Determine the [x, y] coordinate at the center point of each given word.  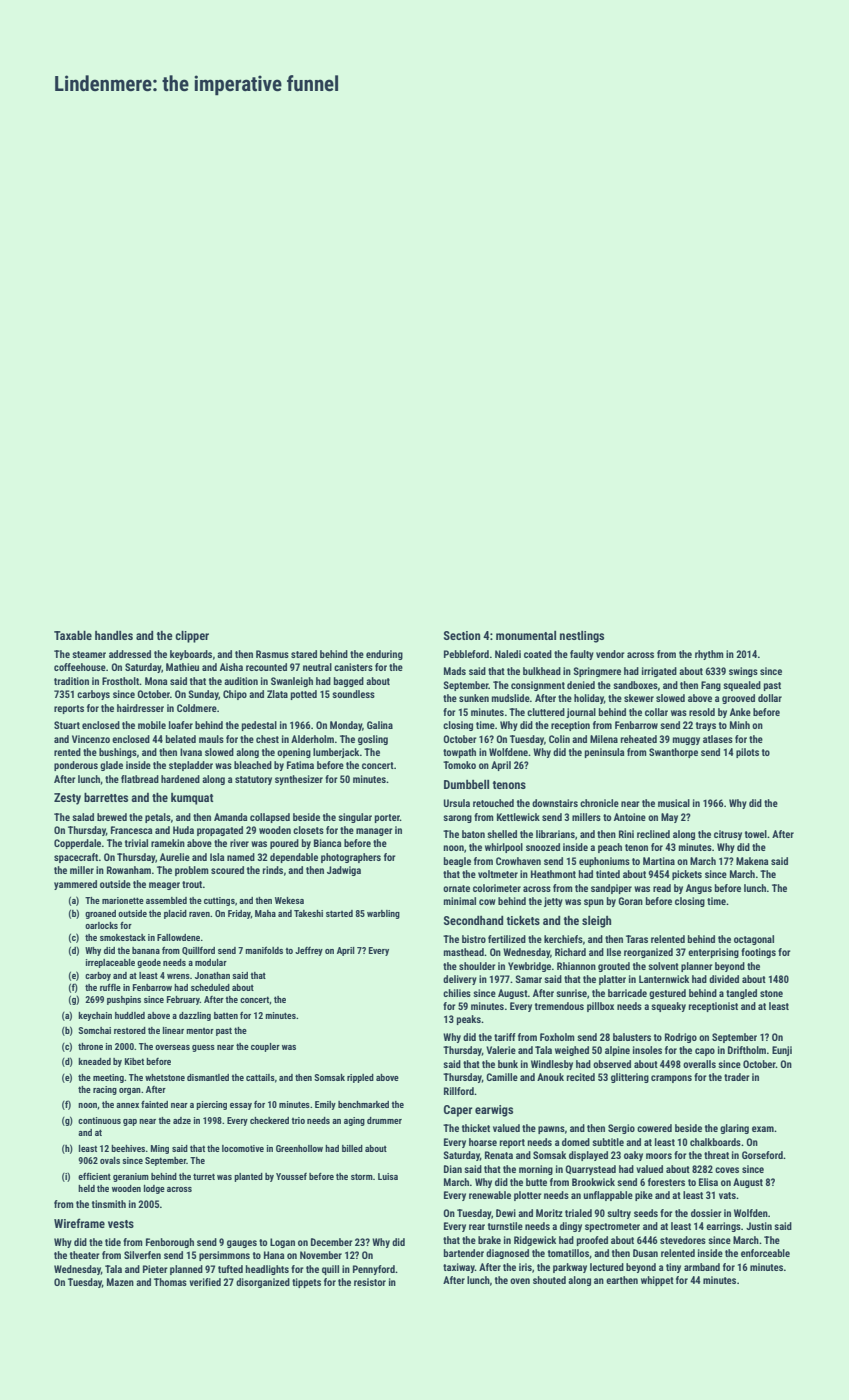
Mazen [120, 1282]
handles [114, 635]
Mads [455, 671]
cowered [654, 1128]
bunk [508, 1064]
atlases [718, 739]
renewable [490, 1195]
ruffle [110, 987]
